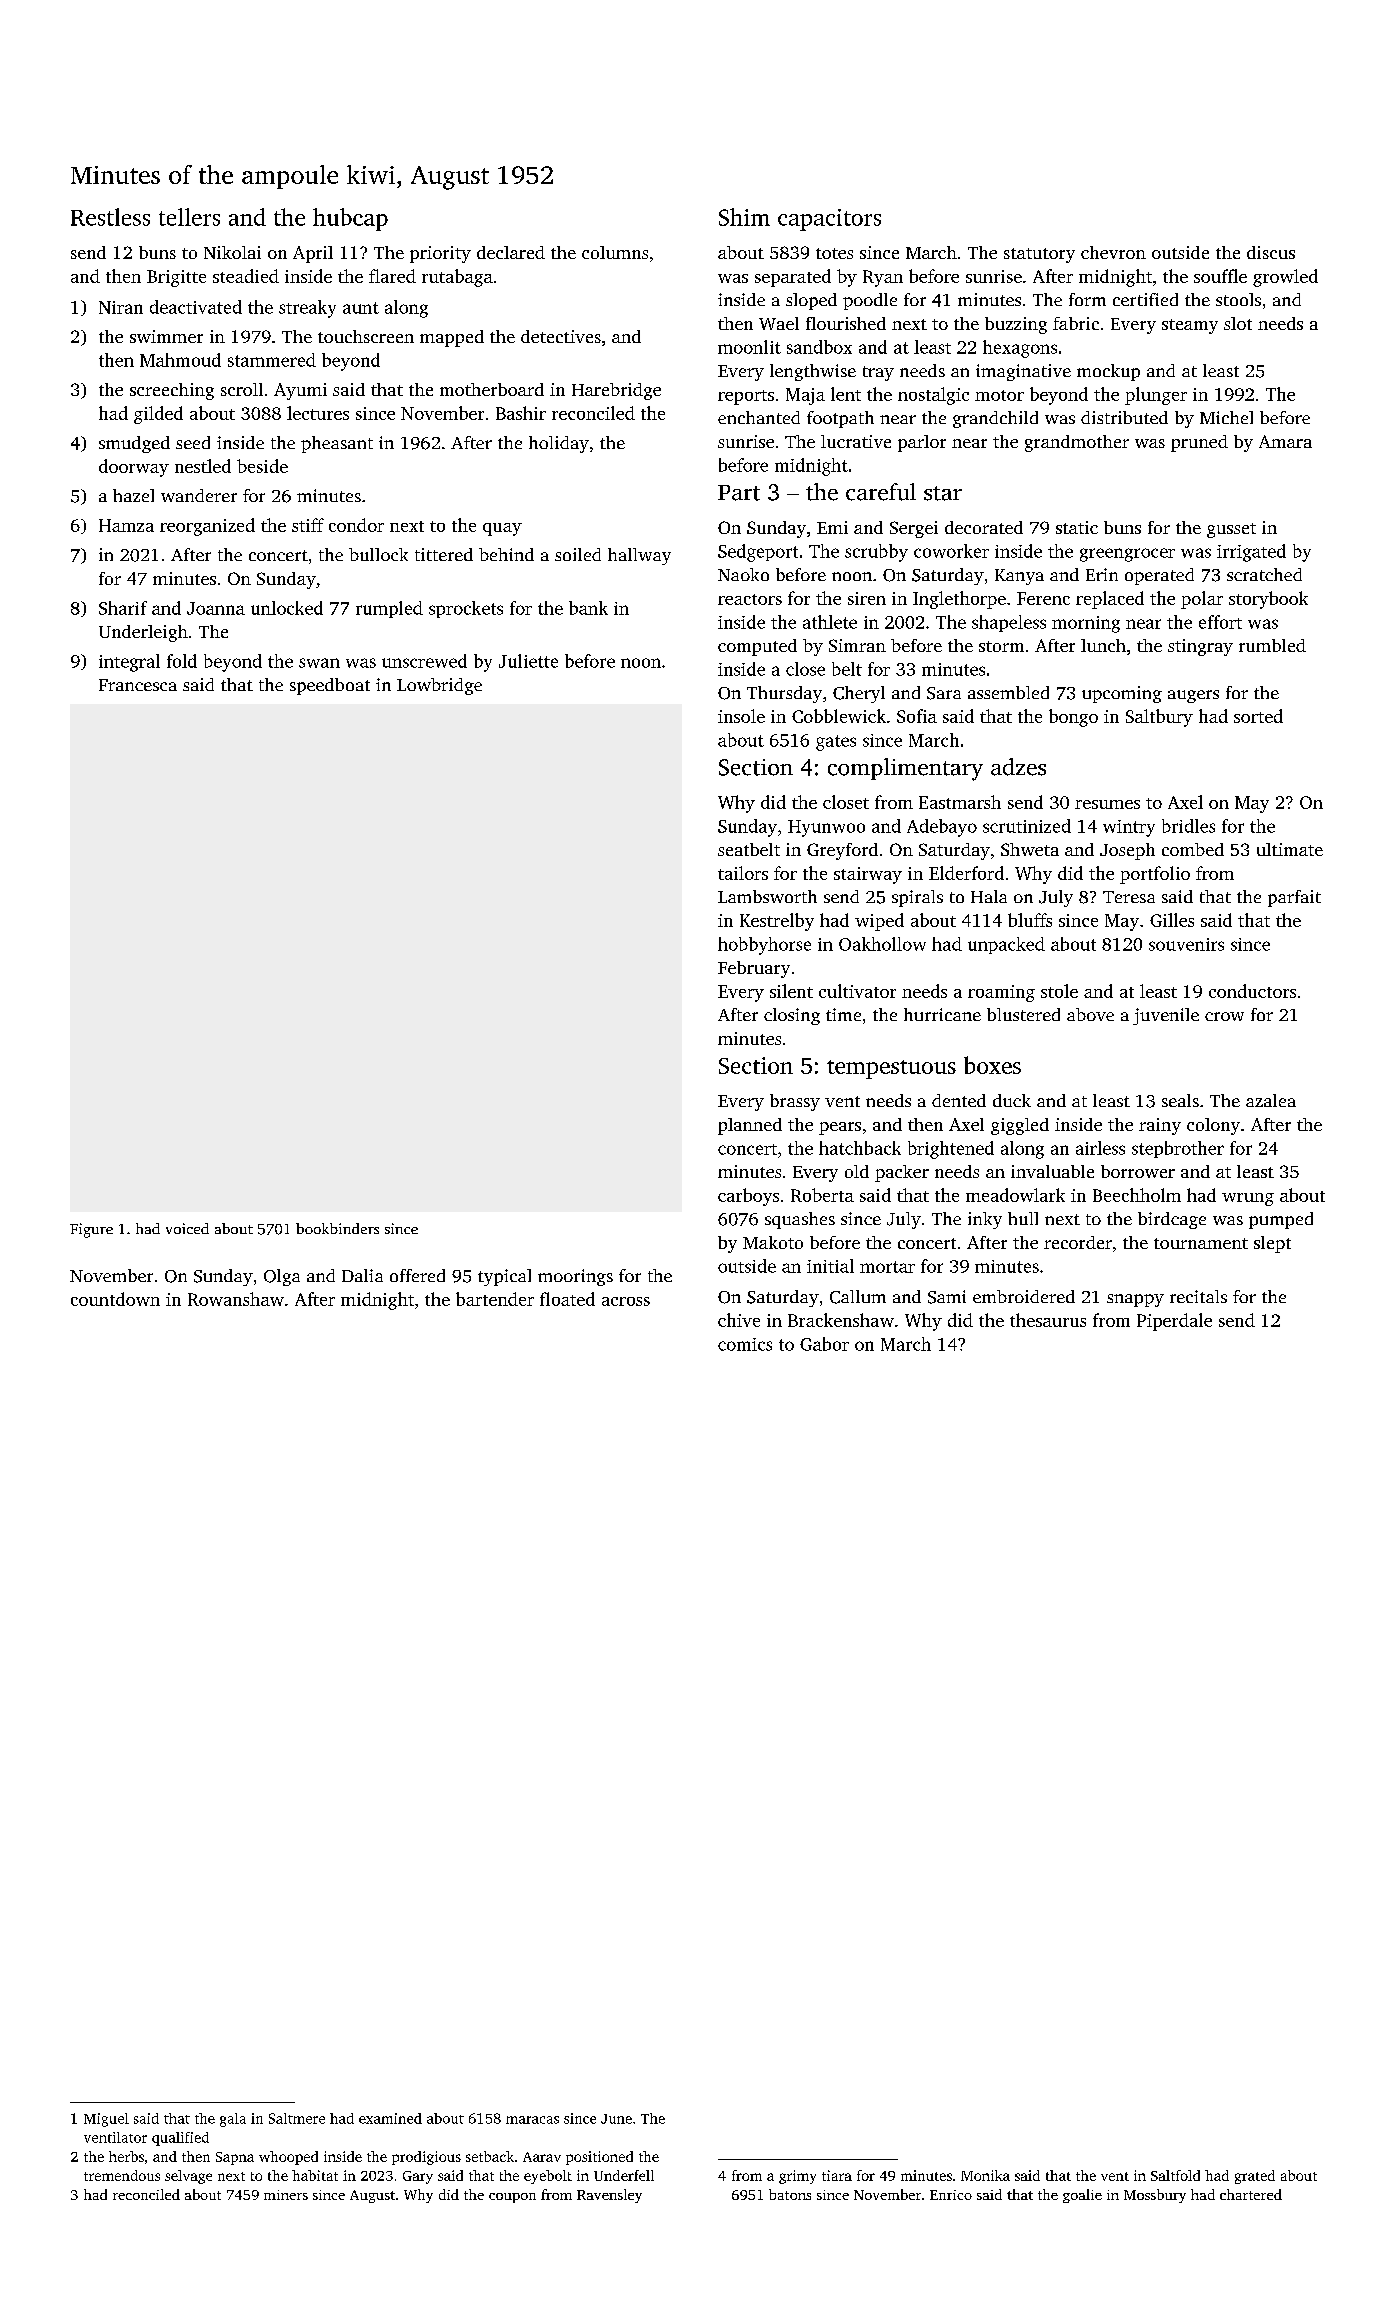  What do you see at coordinates (1271, 252) in the screenshot?
I see `discus` at bounding box center [1271, 252].
